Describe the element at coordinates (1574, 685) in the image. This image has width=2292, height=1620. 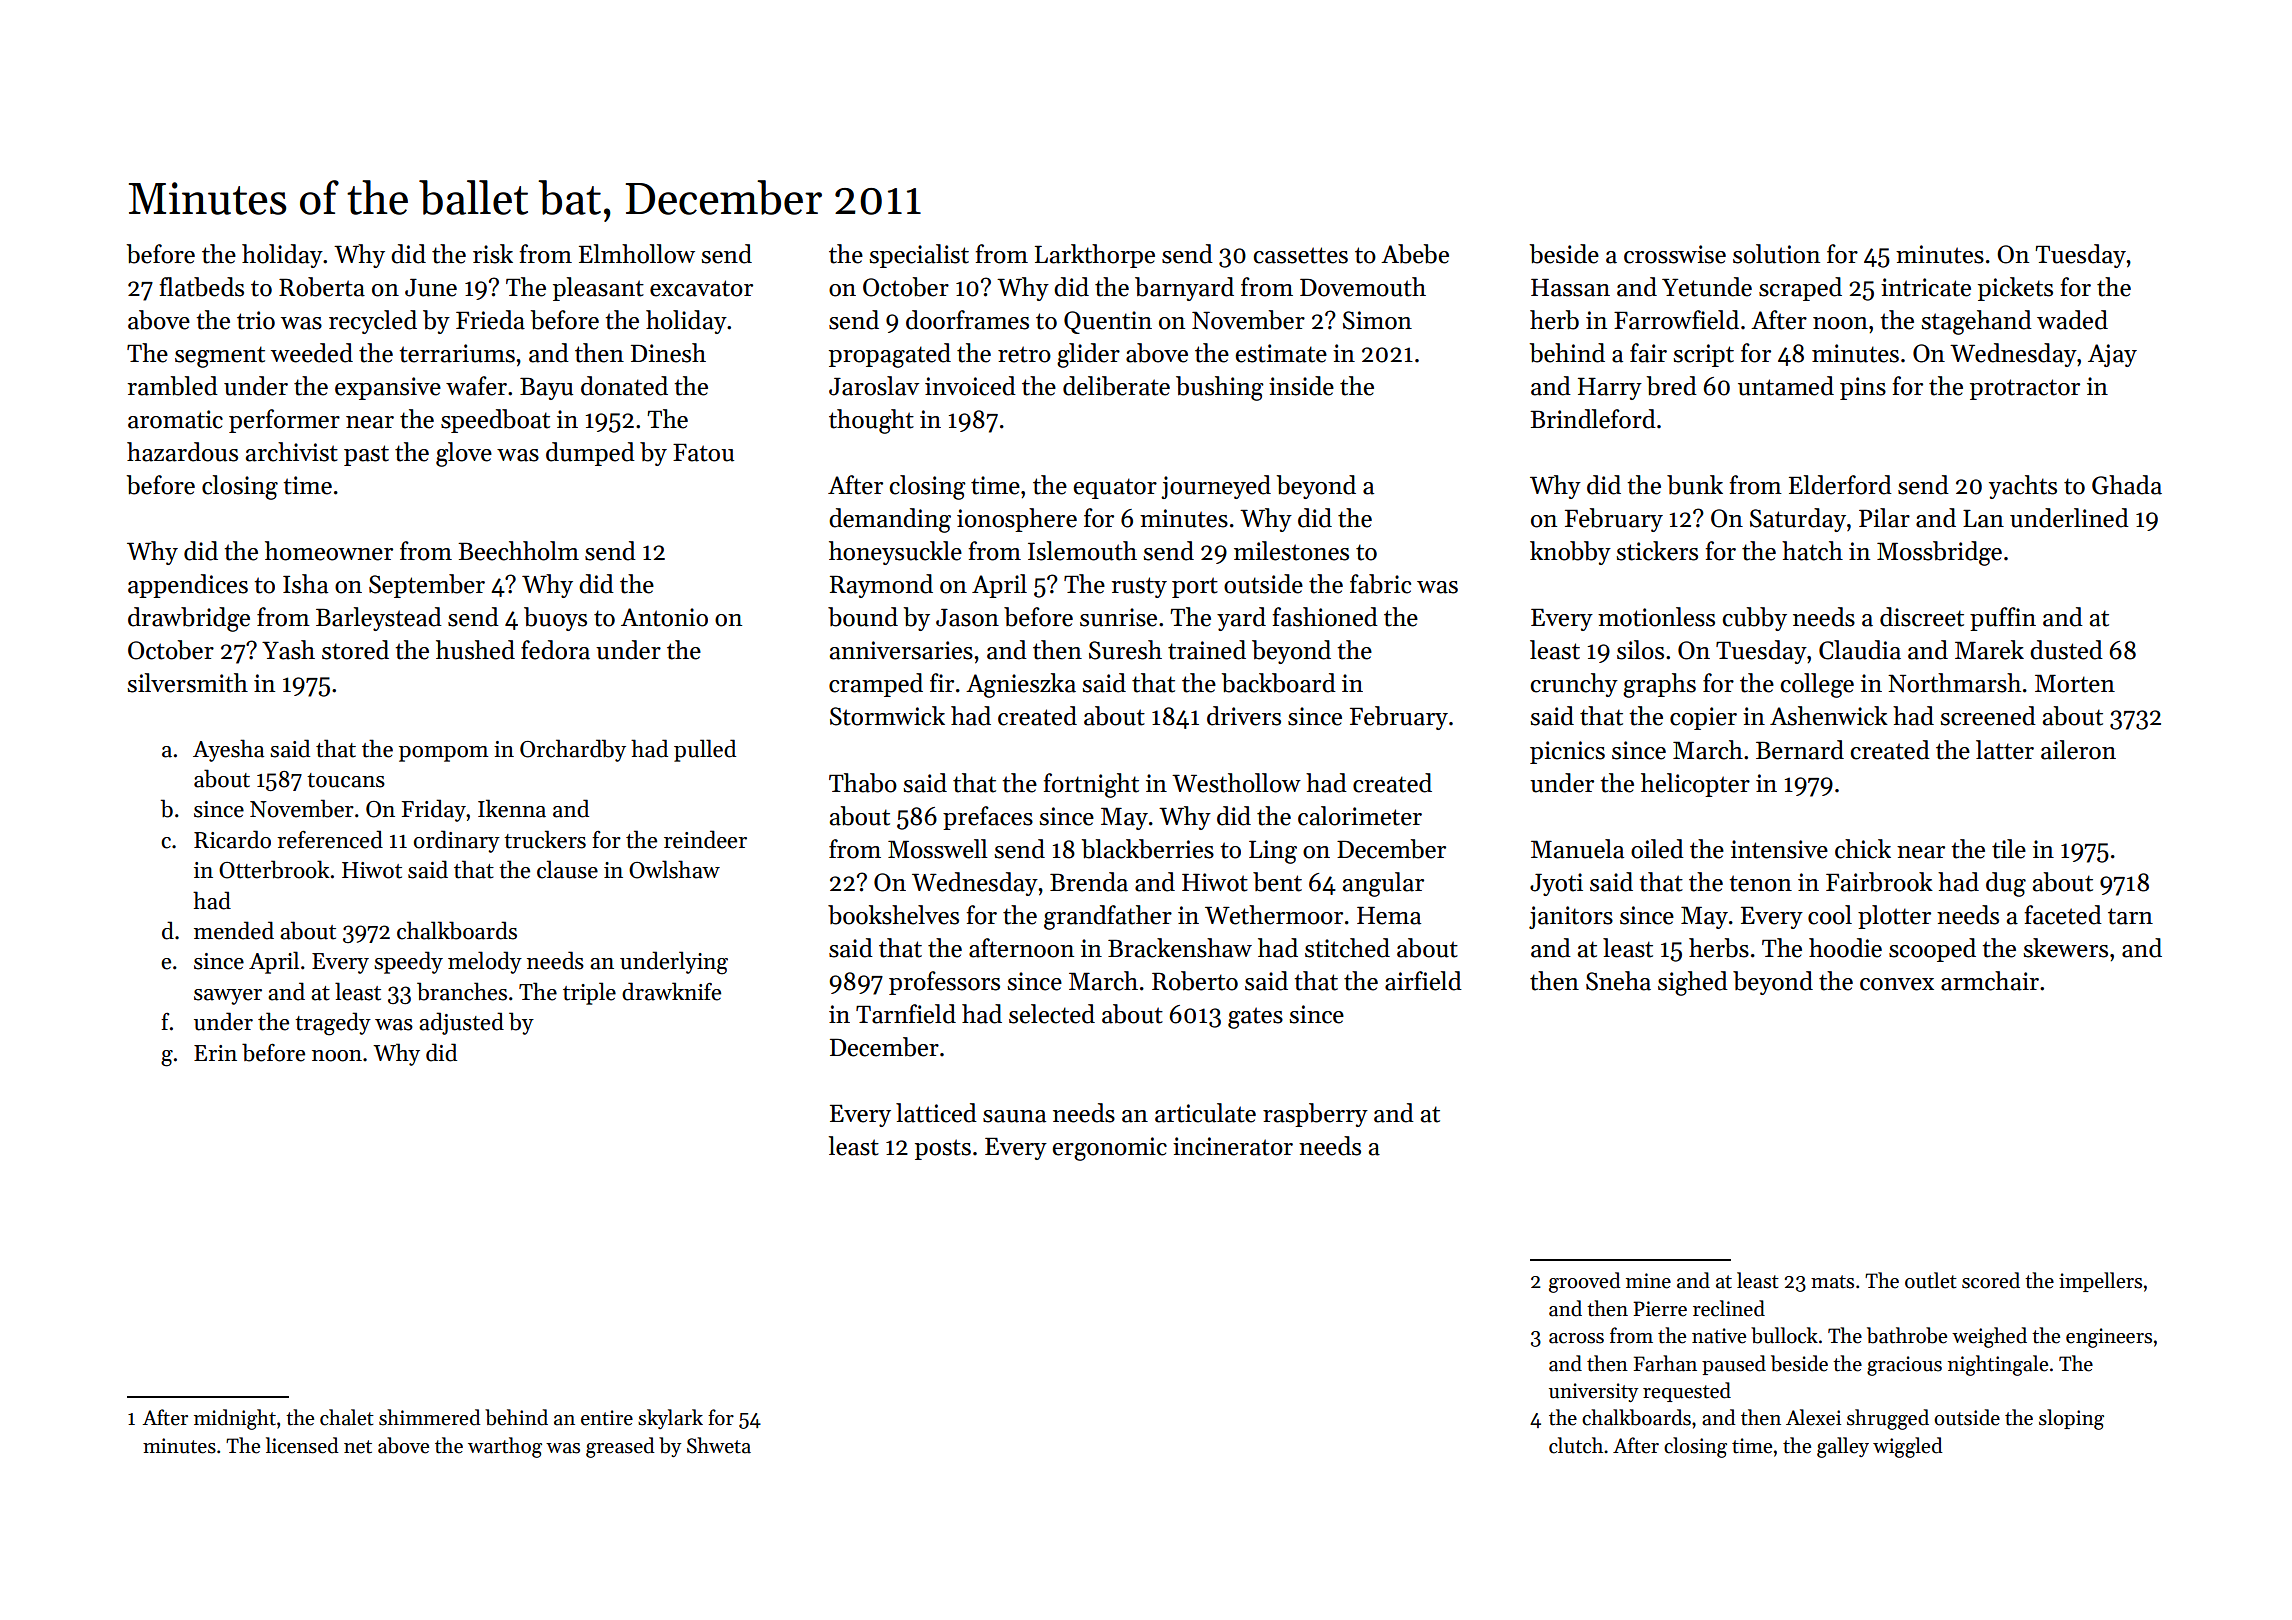
I see `crunchy` at that location.
